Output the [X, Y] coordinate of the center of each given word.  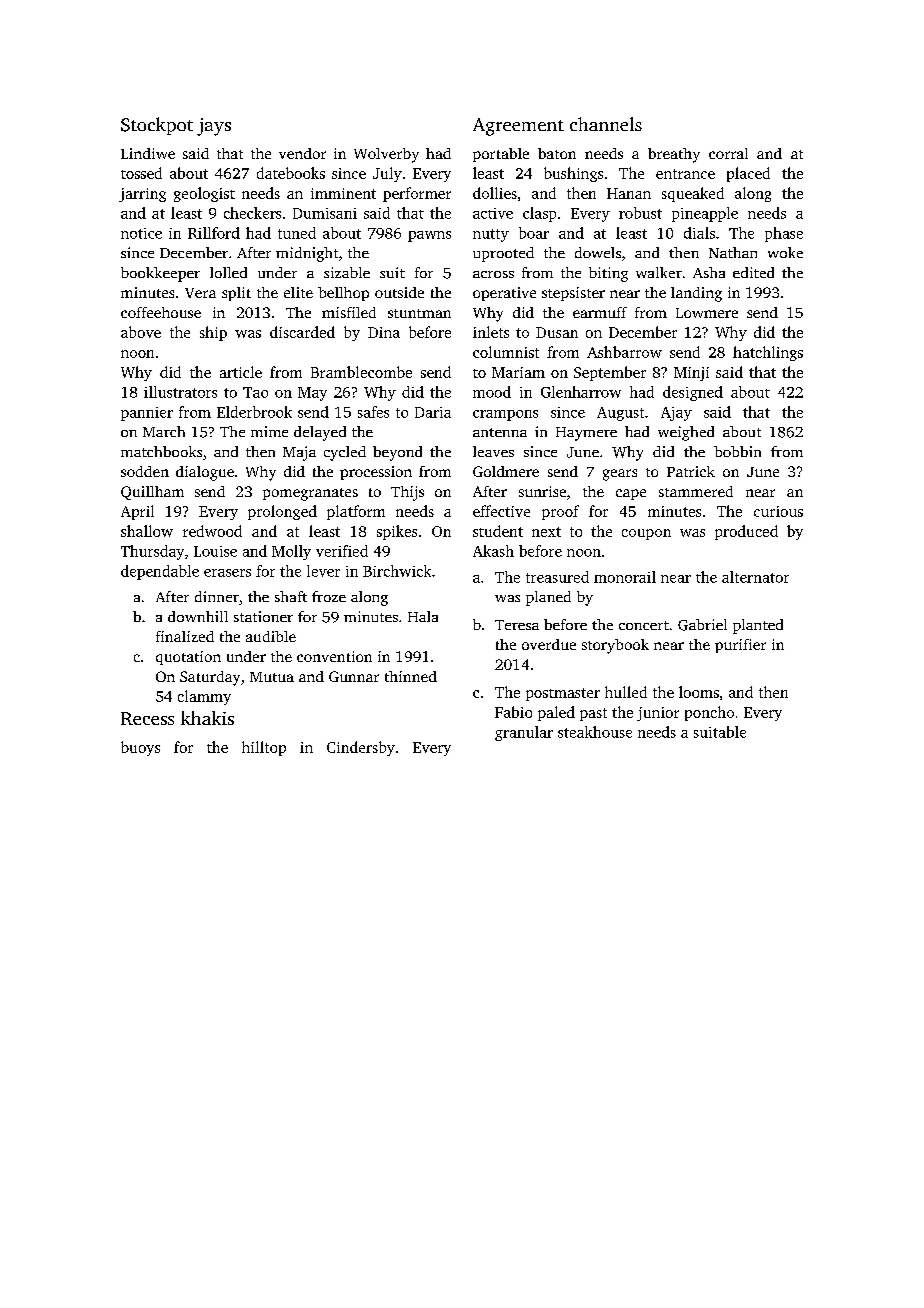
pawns [429, 236]
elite [298, 292]
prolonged [282, 512]
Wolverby [386, 155]
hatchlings [768, 353]
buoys [140, 748]
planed [548, 598]
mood [492, 392]
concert [644, 625]
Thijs [407, 493]
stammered [696, 491]
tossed [141, 173]
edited [753, 272]
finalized [185, 636]
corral [728, 153]
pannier [147, 414]
